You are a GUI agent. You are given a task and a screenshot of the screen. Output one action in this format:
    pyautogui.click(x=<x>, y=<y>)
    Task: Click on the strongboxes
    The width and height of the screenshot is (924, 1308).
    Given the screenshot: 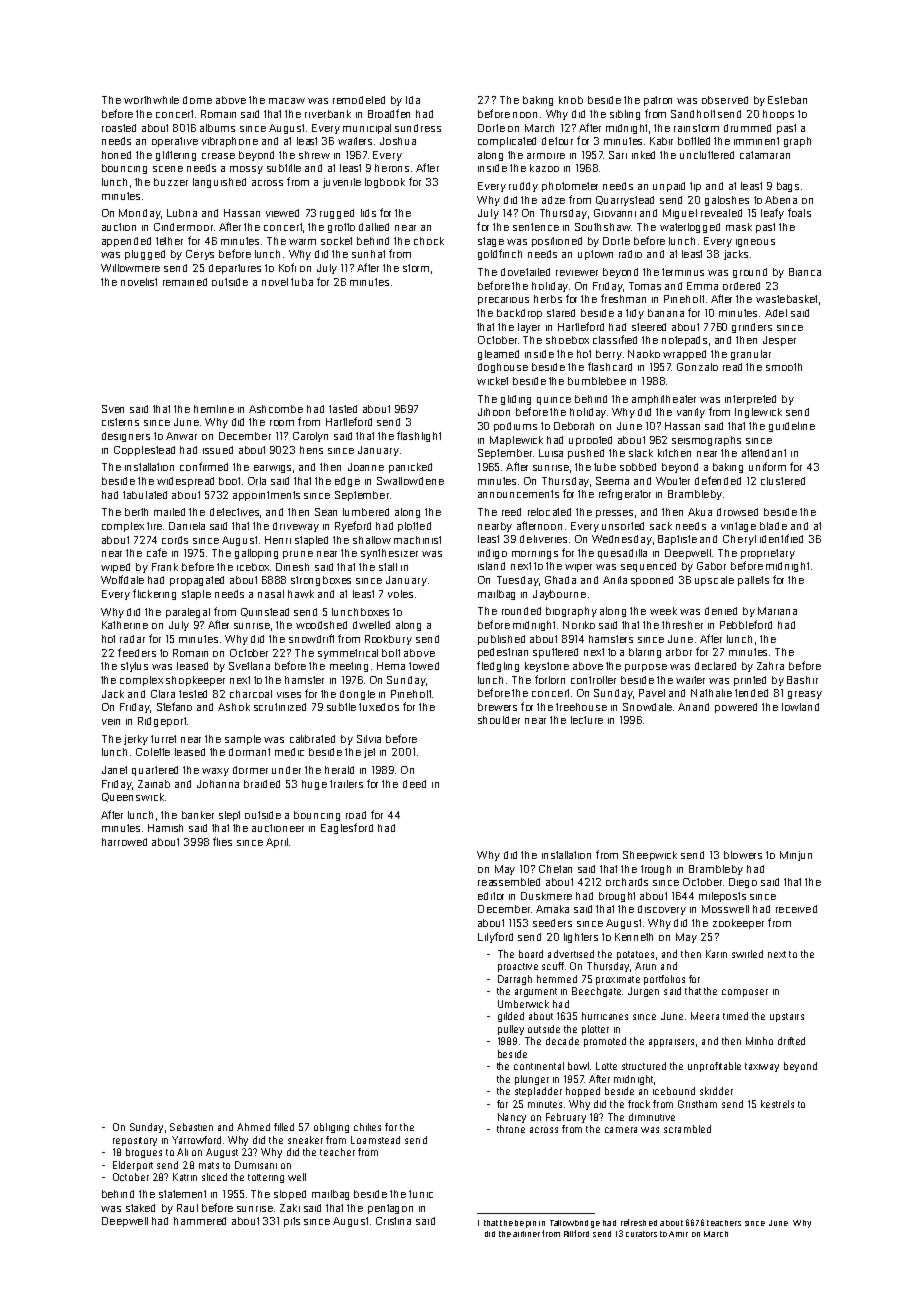 What is the action you would take?
    pyautogui.click(x=321, y=581)
